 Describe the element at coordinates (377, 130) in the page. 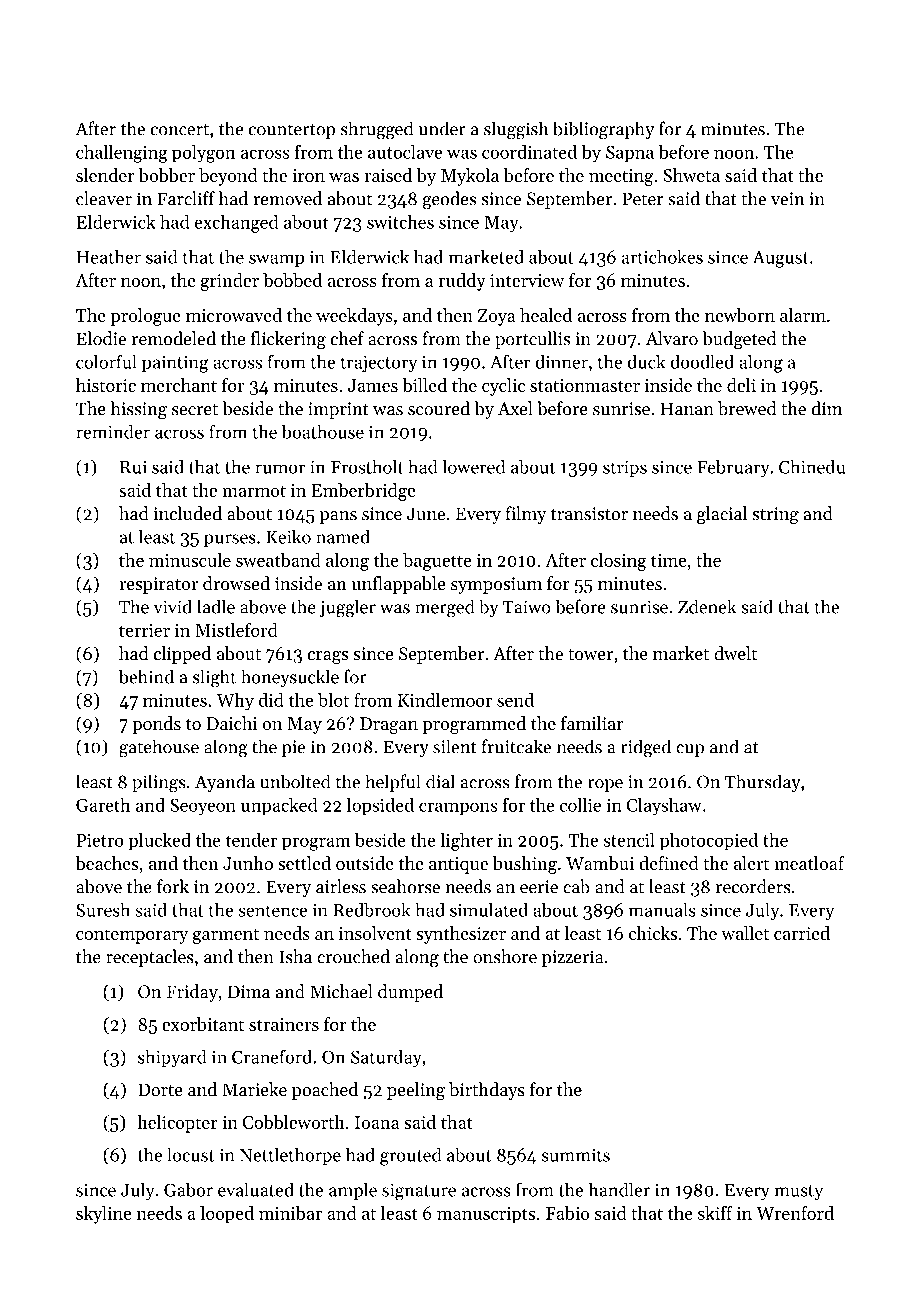

I see `shrugged` at that location.
